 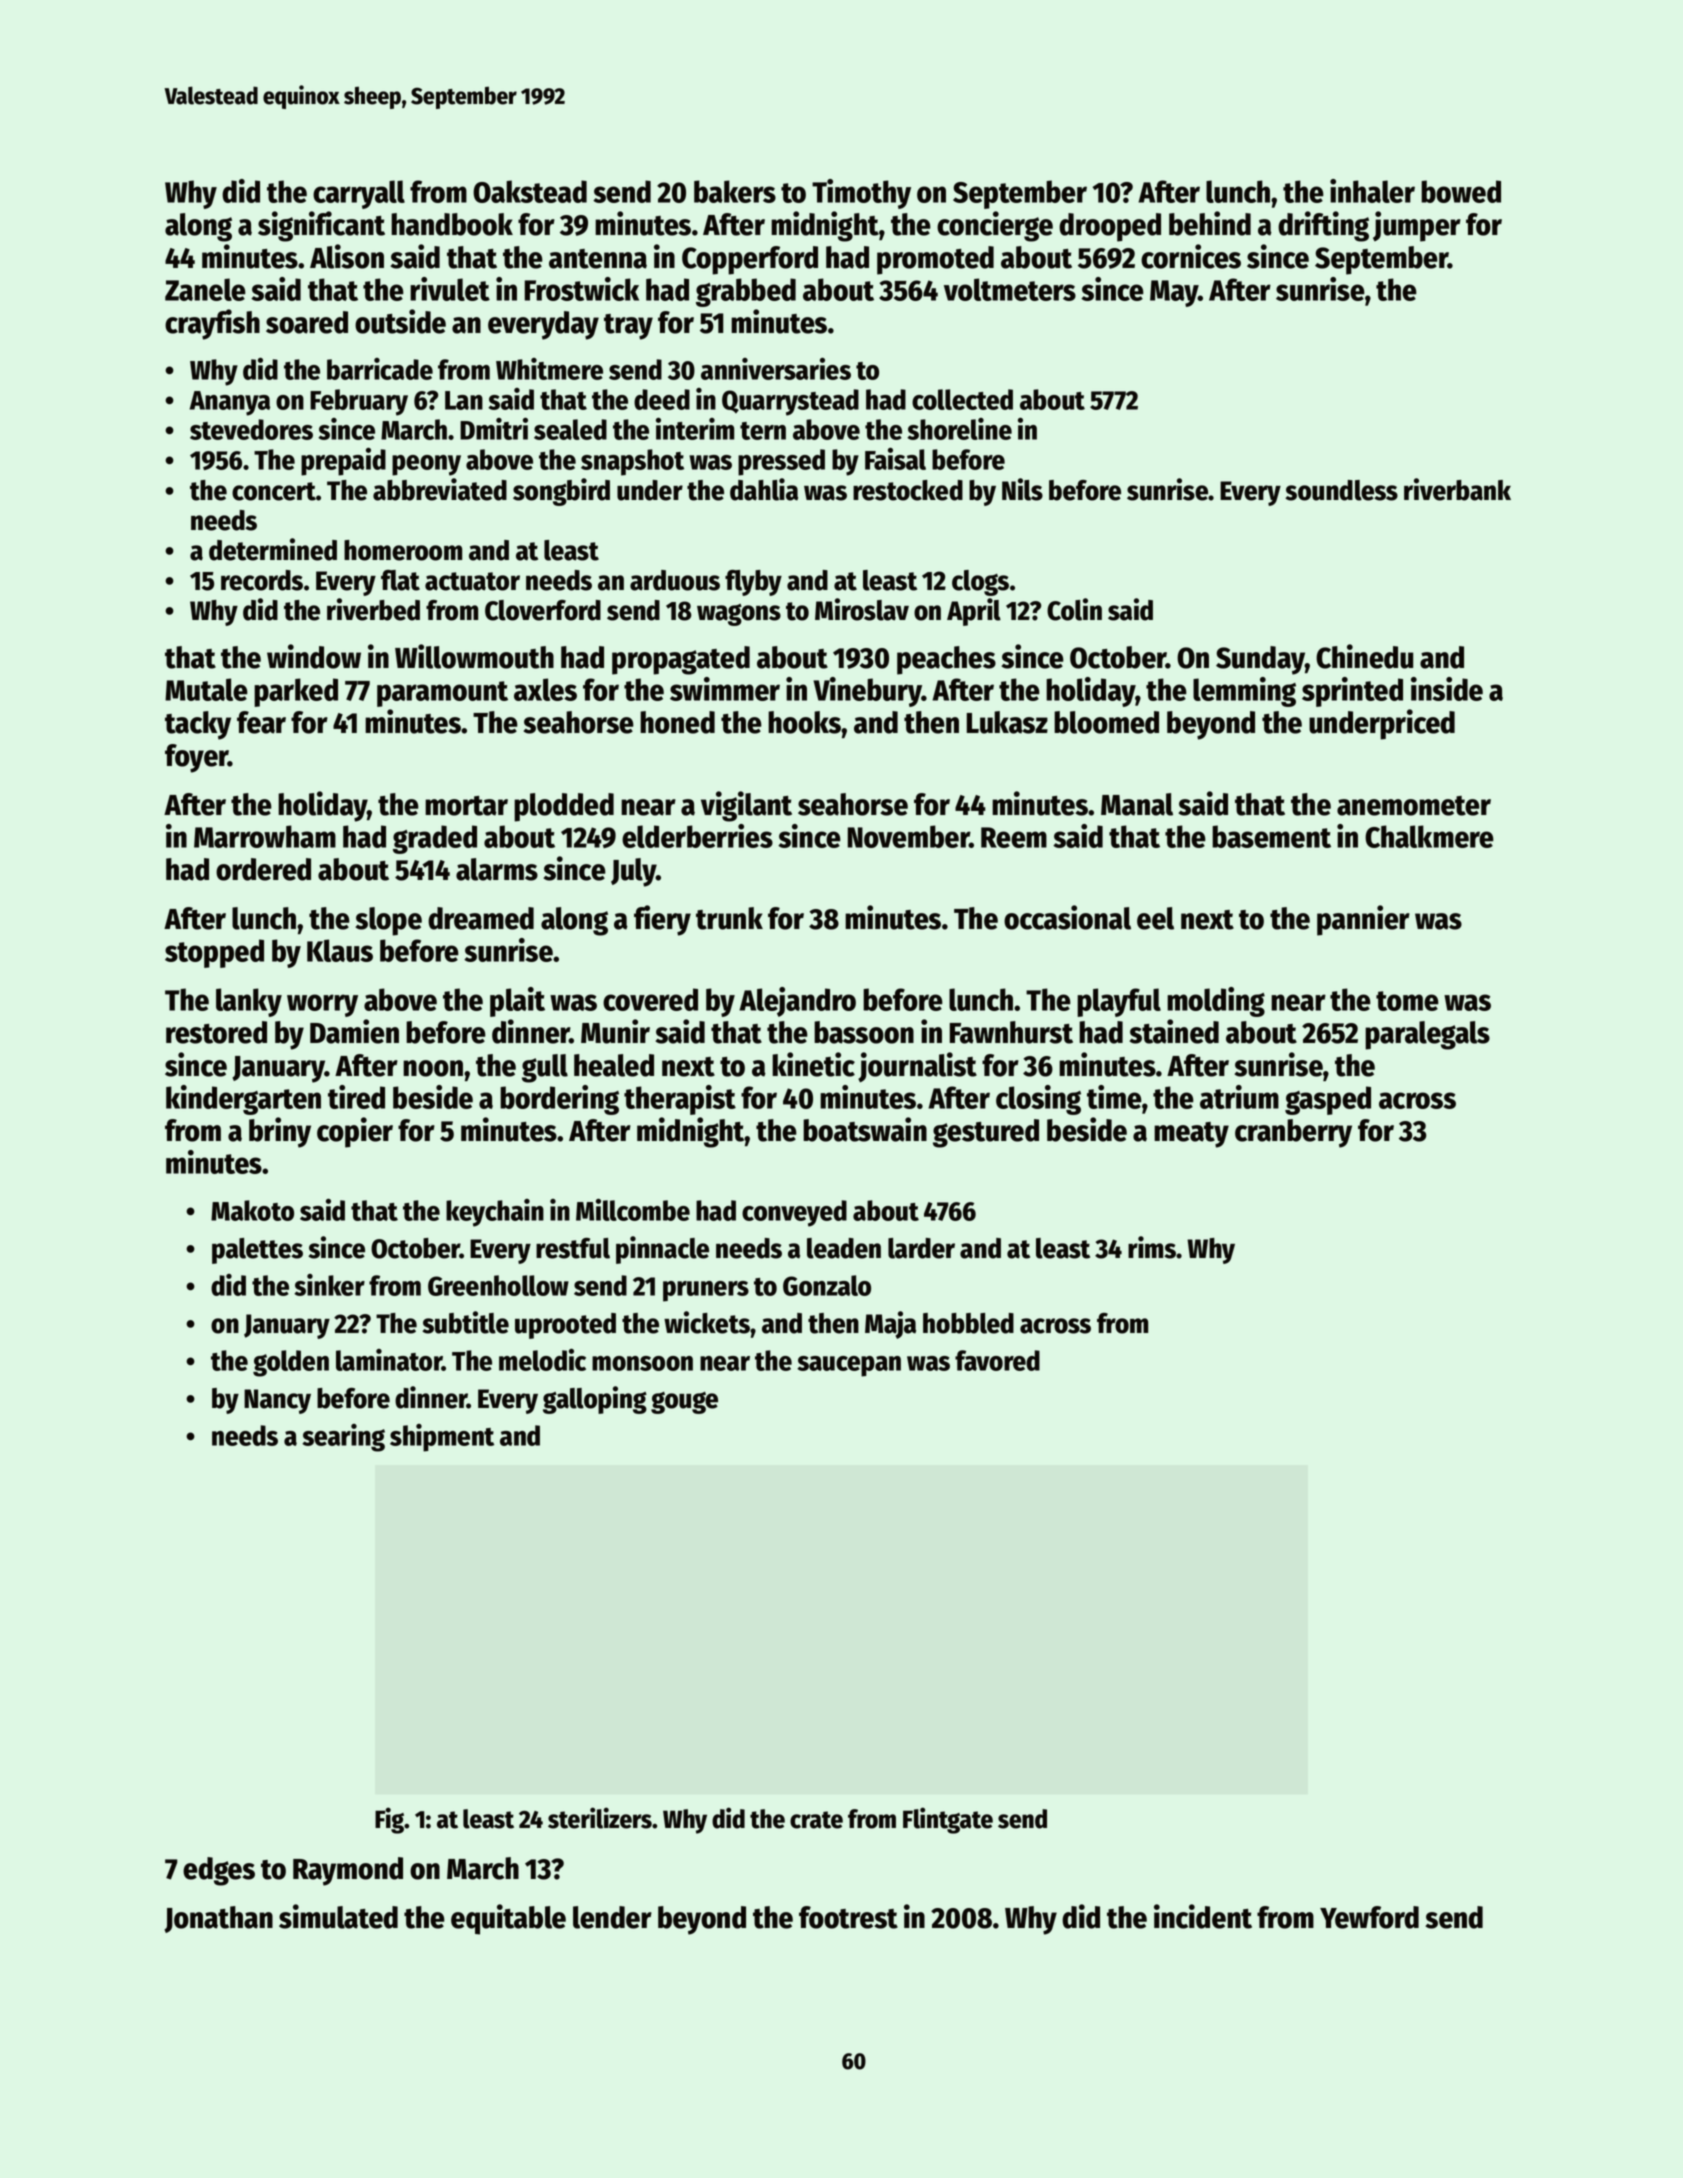 I want to click on favored, so click(x=997, y=1360).
